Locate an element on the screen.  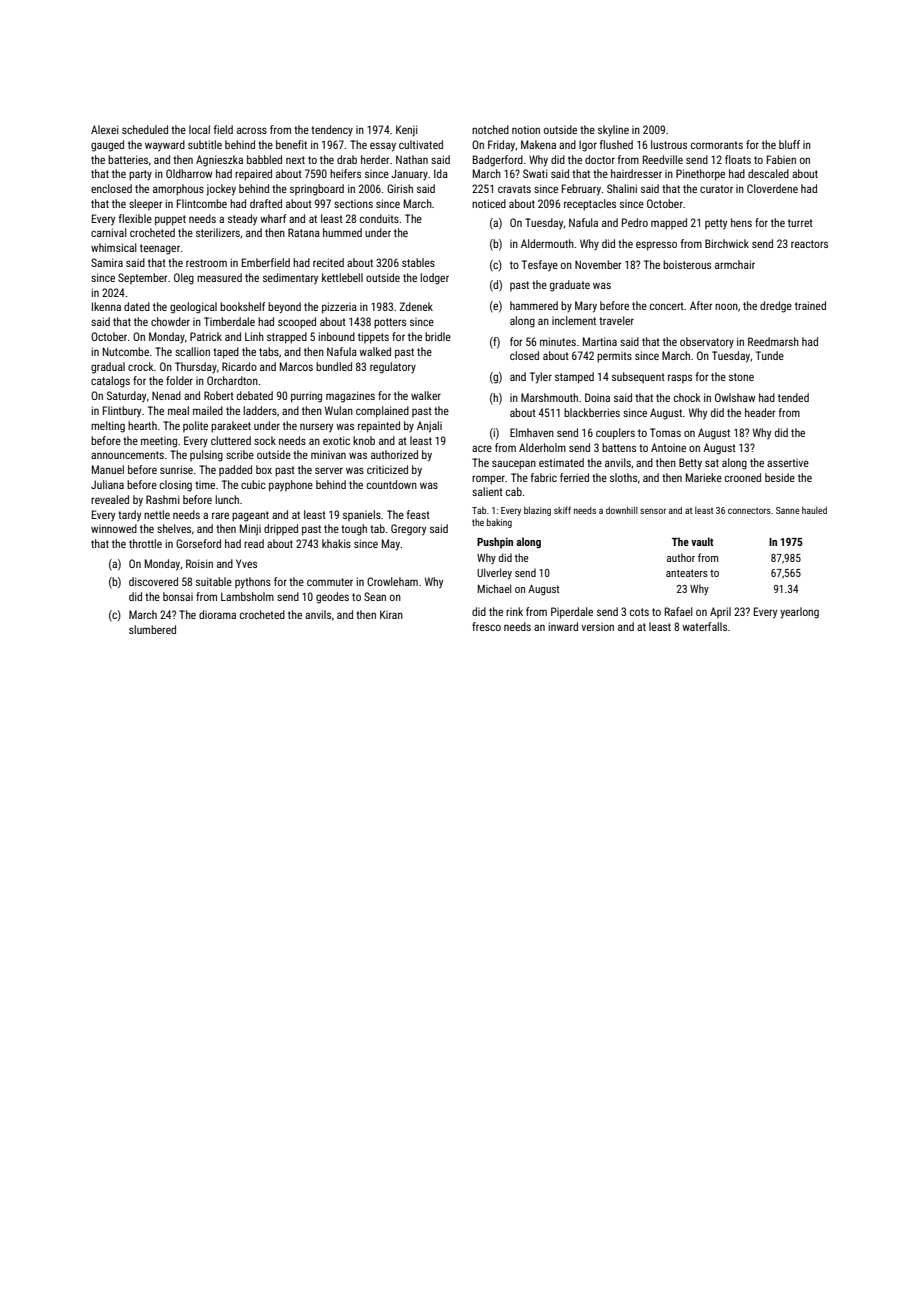
tended is located at coordinates (793, 397).
